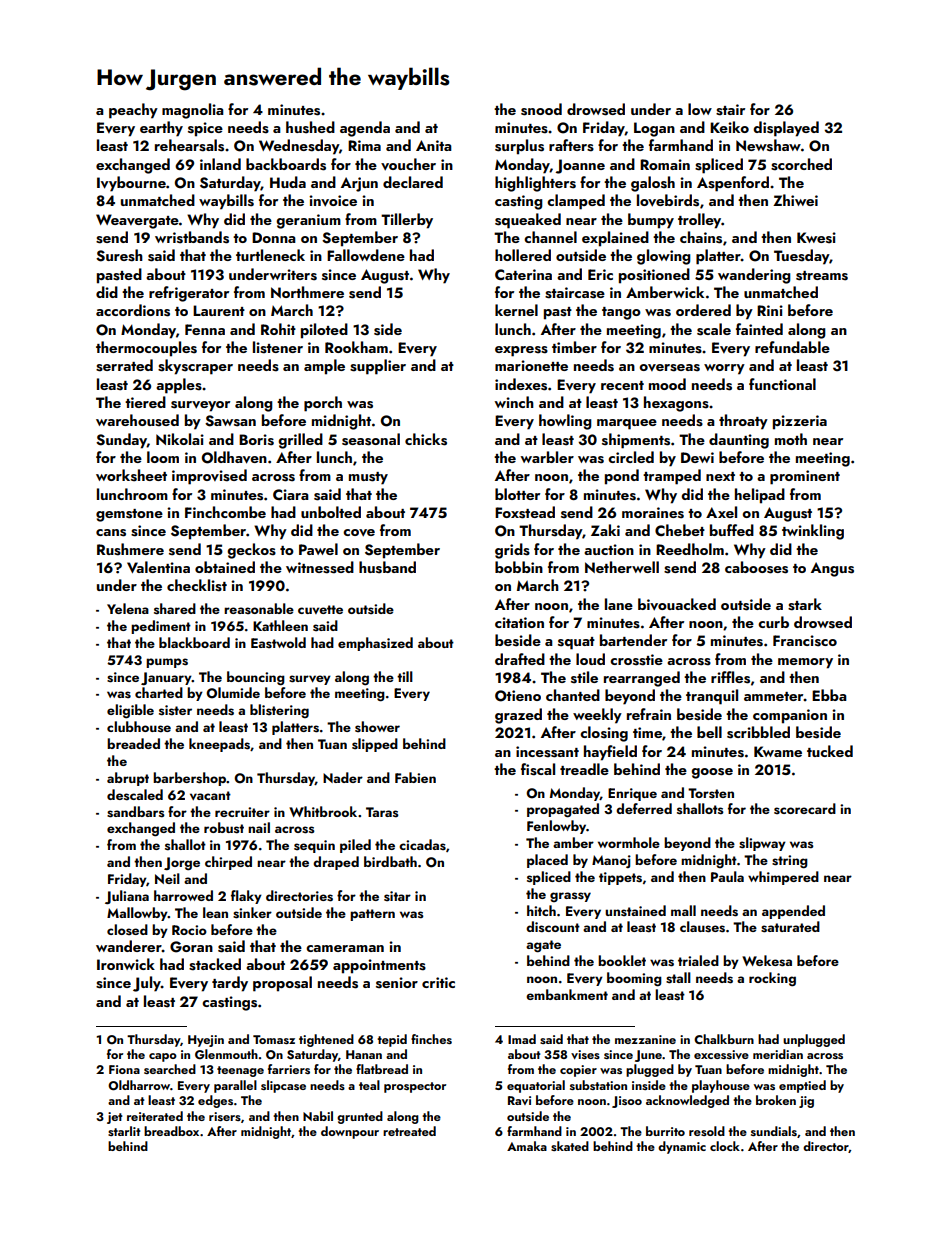  What do you see at coordinates (147, 984) in the image?
I see `July` at bounding box center [147, 984].
